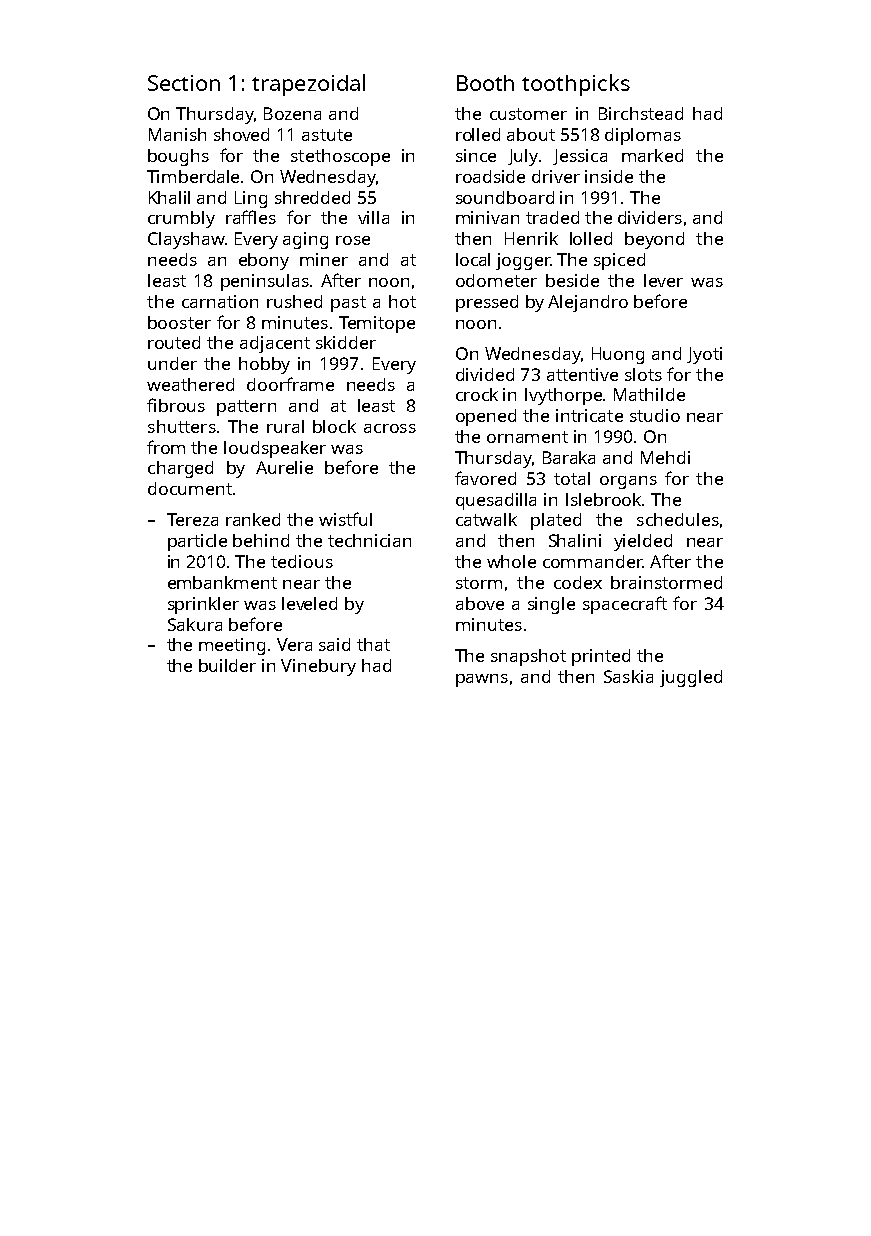 This screenshot has height=1236, width=871. What do you see at coordinates (485, 374) in the screenshot?
I see `divided` at bounding box center [485, 374].
